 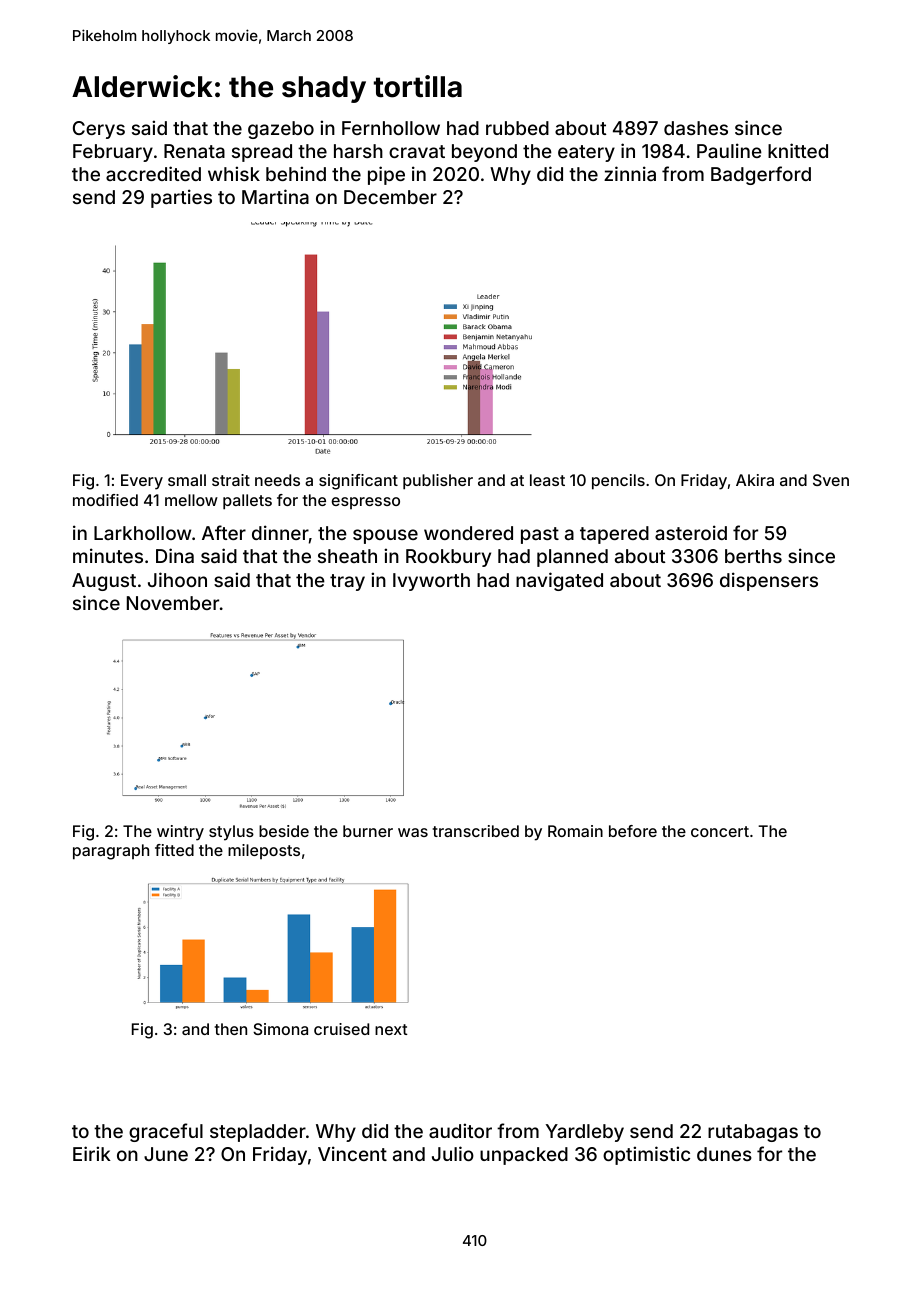 What do you see at coordinates (559, 581) in the document?
I see `navigated` at bounding box center [559, 581].
